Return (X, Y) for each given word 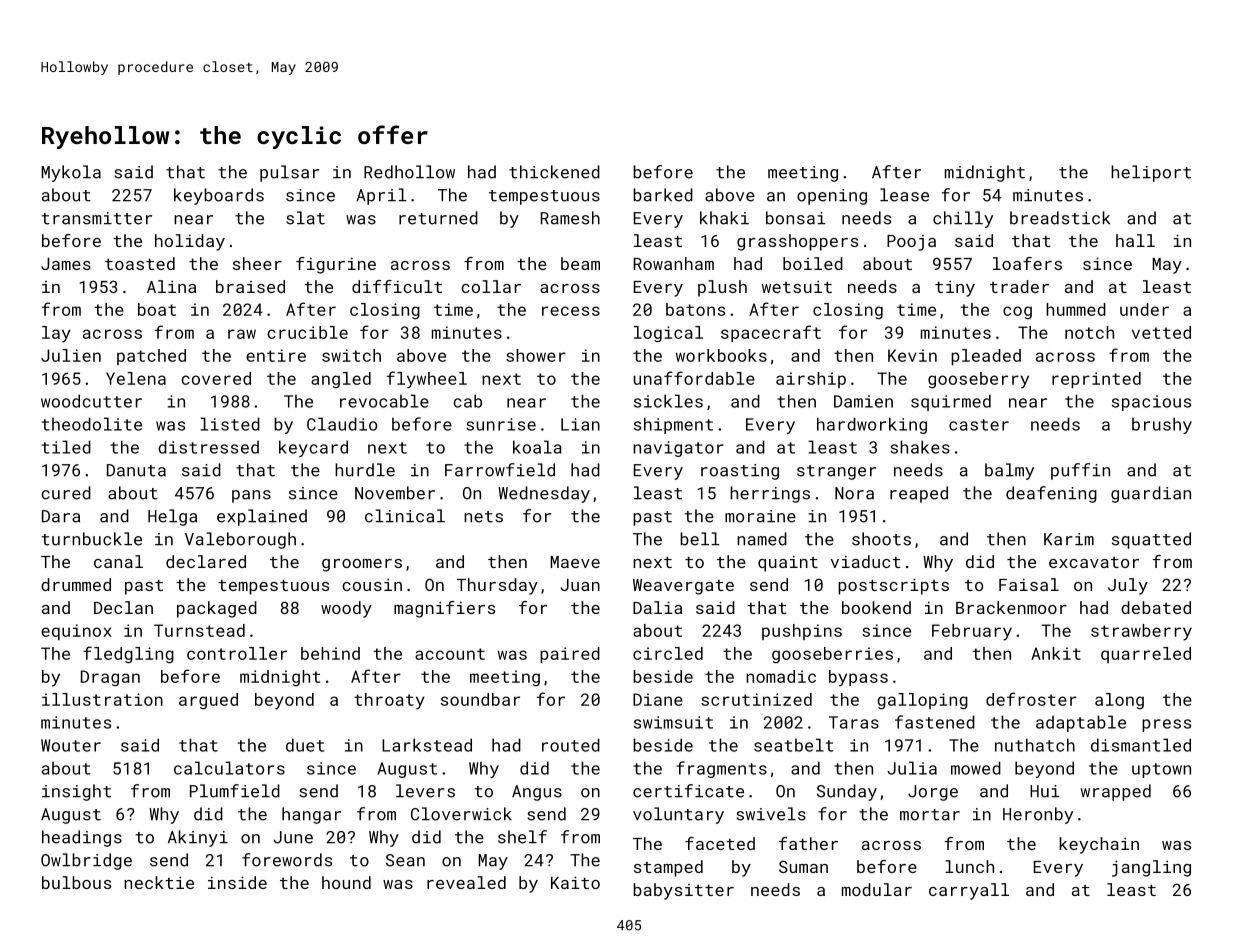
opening (832, 197)
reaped (919, 494)
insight (76, 792)
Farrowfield (500, 470)
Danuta (136, 470)
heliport (1151, 173)
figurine (336, 265)
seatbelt (793, 745)
